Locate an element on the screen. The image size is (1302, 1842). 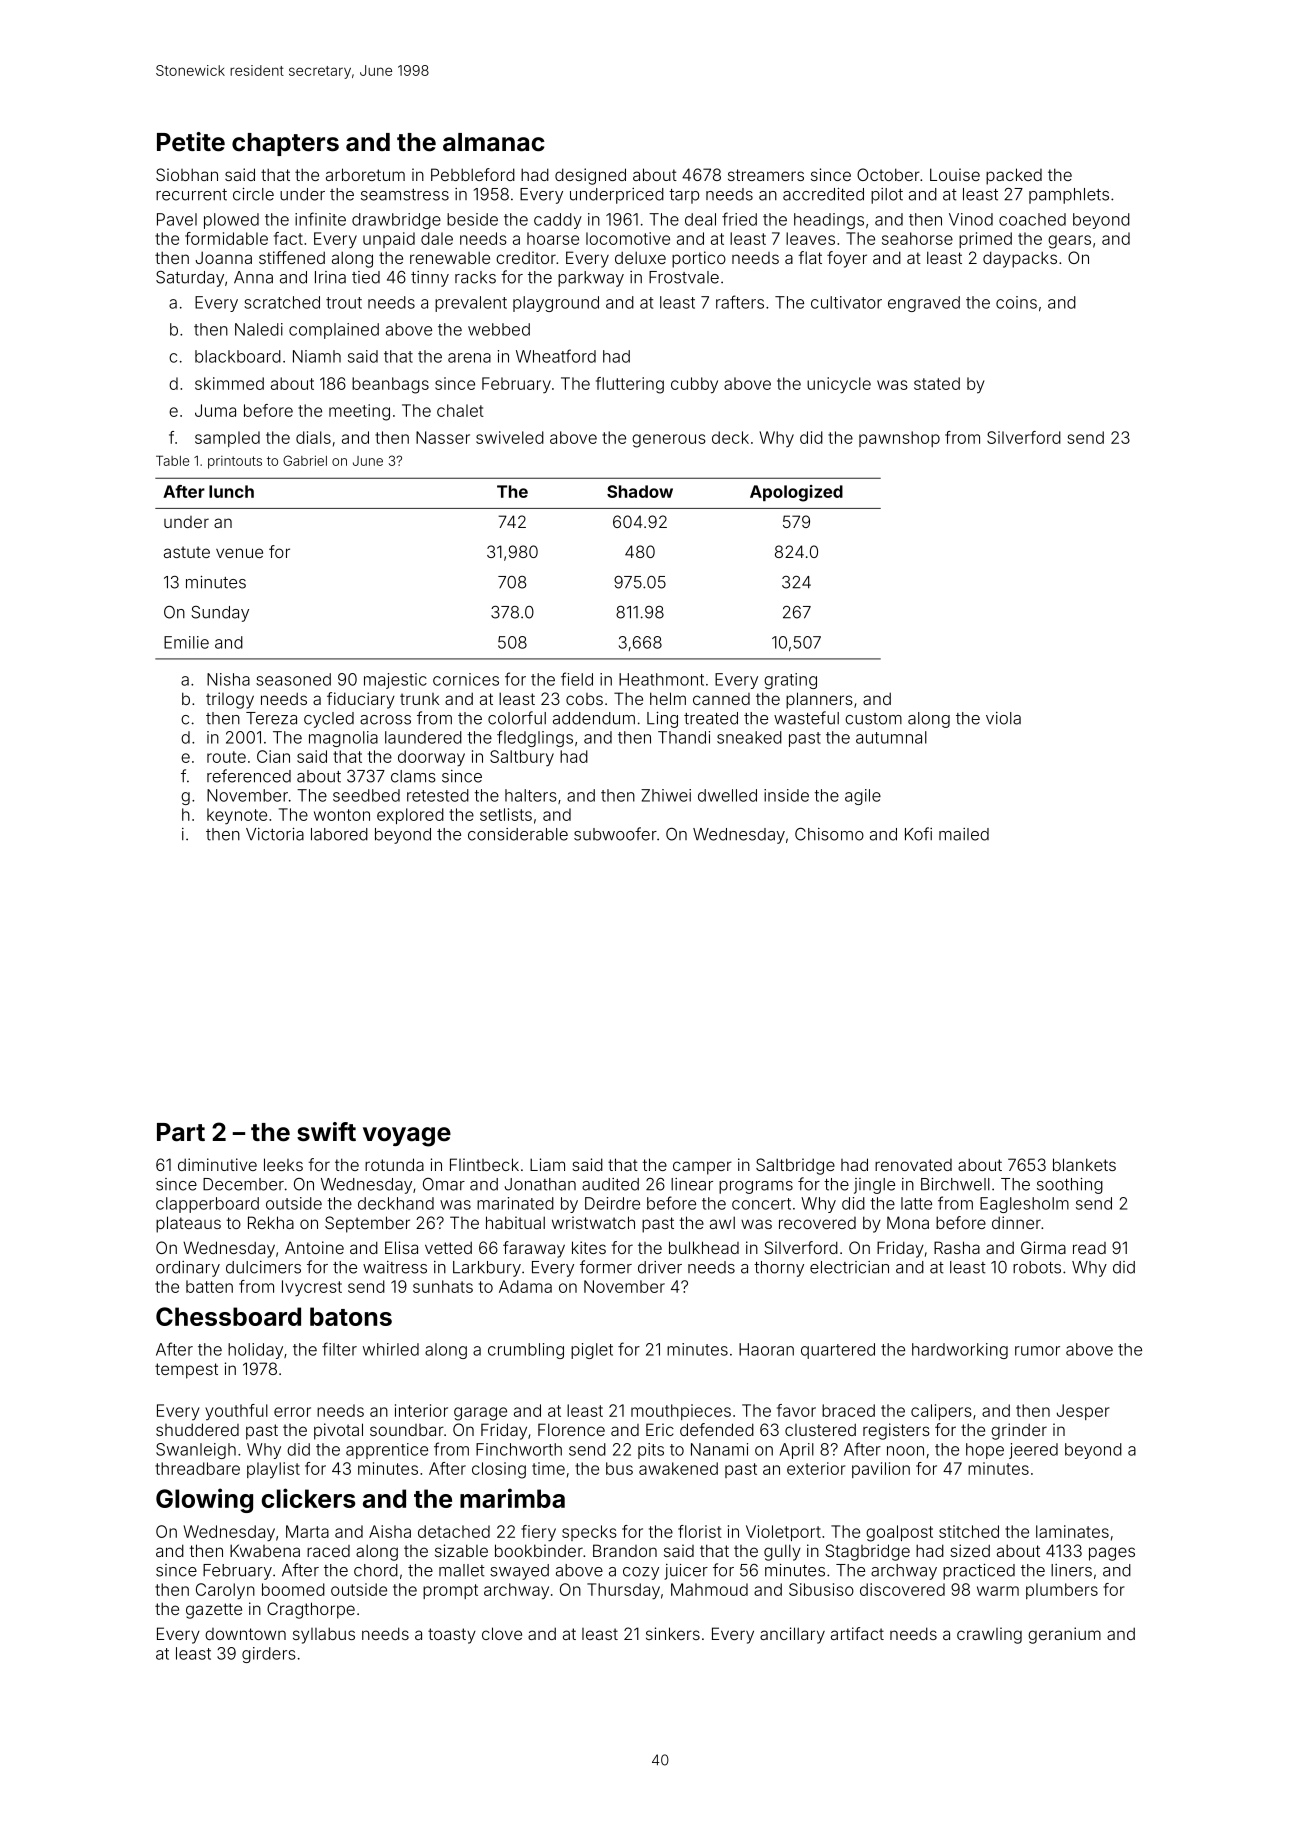
daypacks is located at coordinates (1020, 259).
